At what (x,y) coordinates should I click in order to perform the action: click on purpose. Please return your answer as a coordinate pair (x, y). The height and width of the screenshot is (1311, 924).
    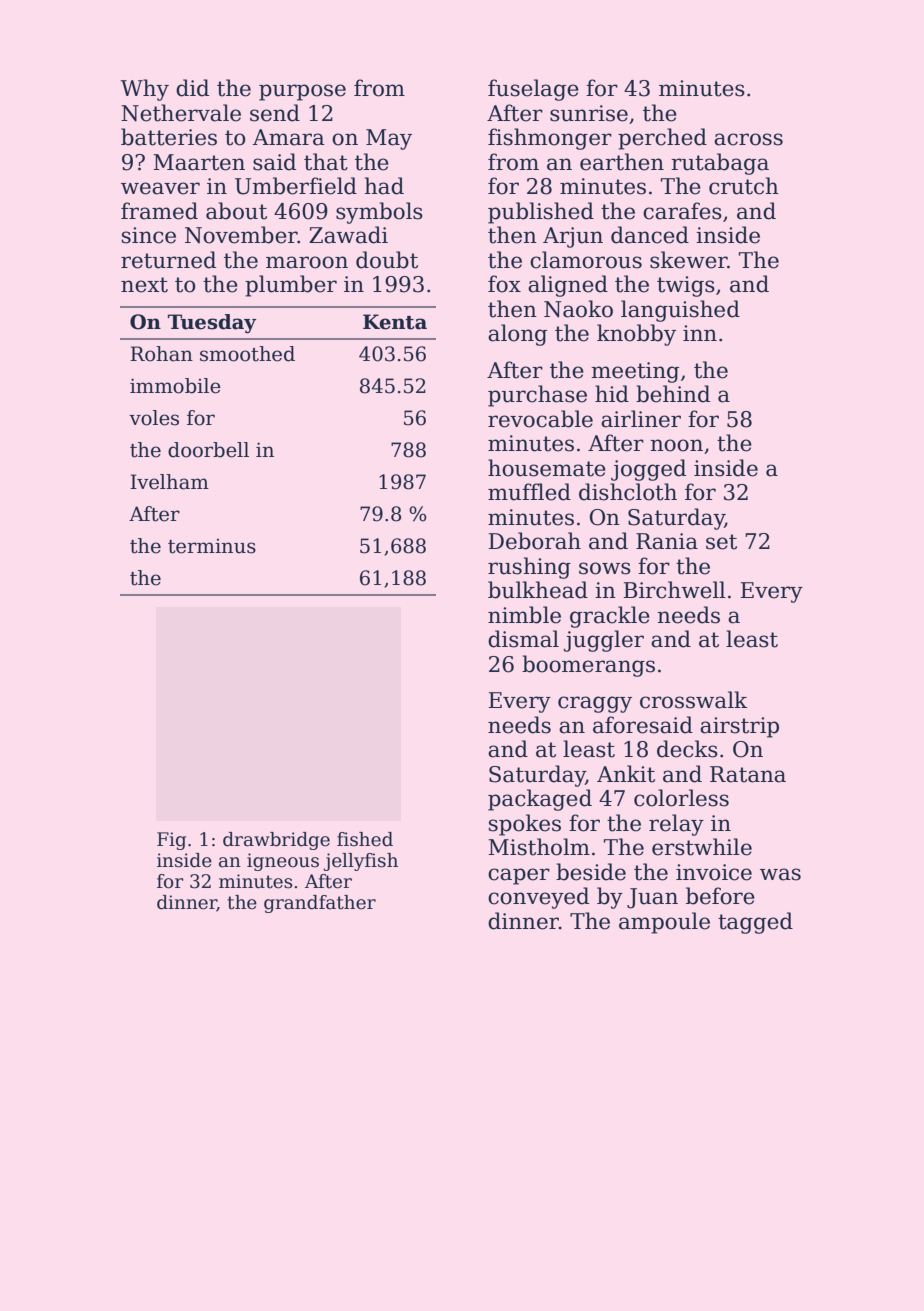
    Looking at the image, I should click on (302, 92).
